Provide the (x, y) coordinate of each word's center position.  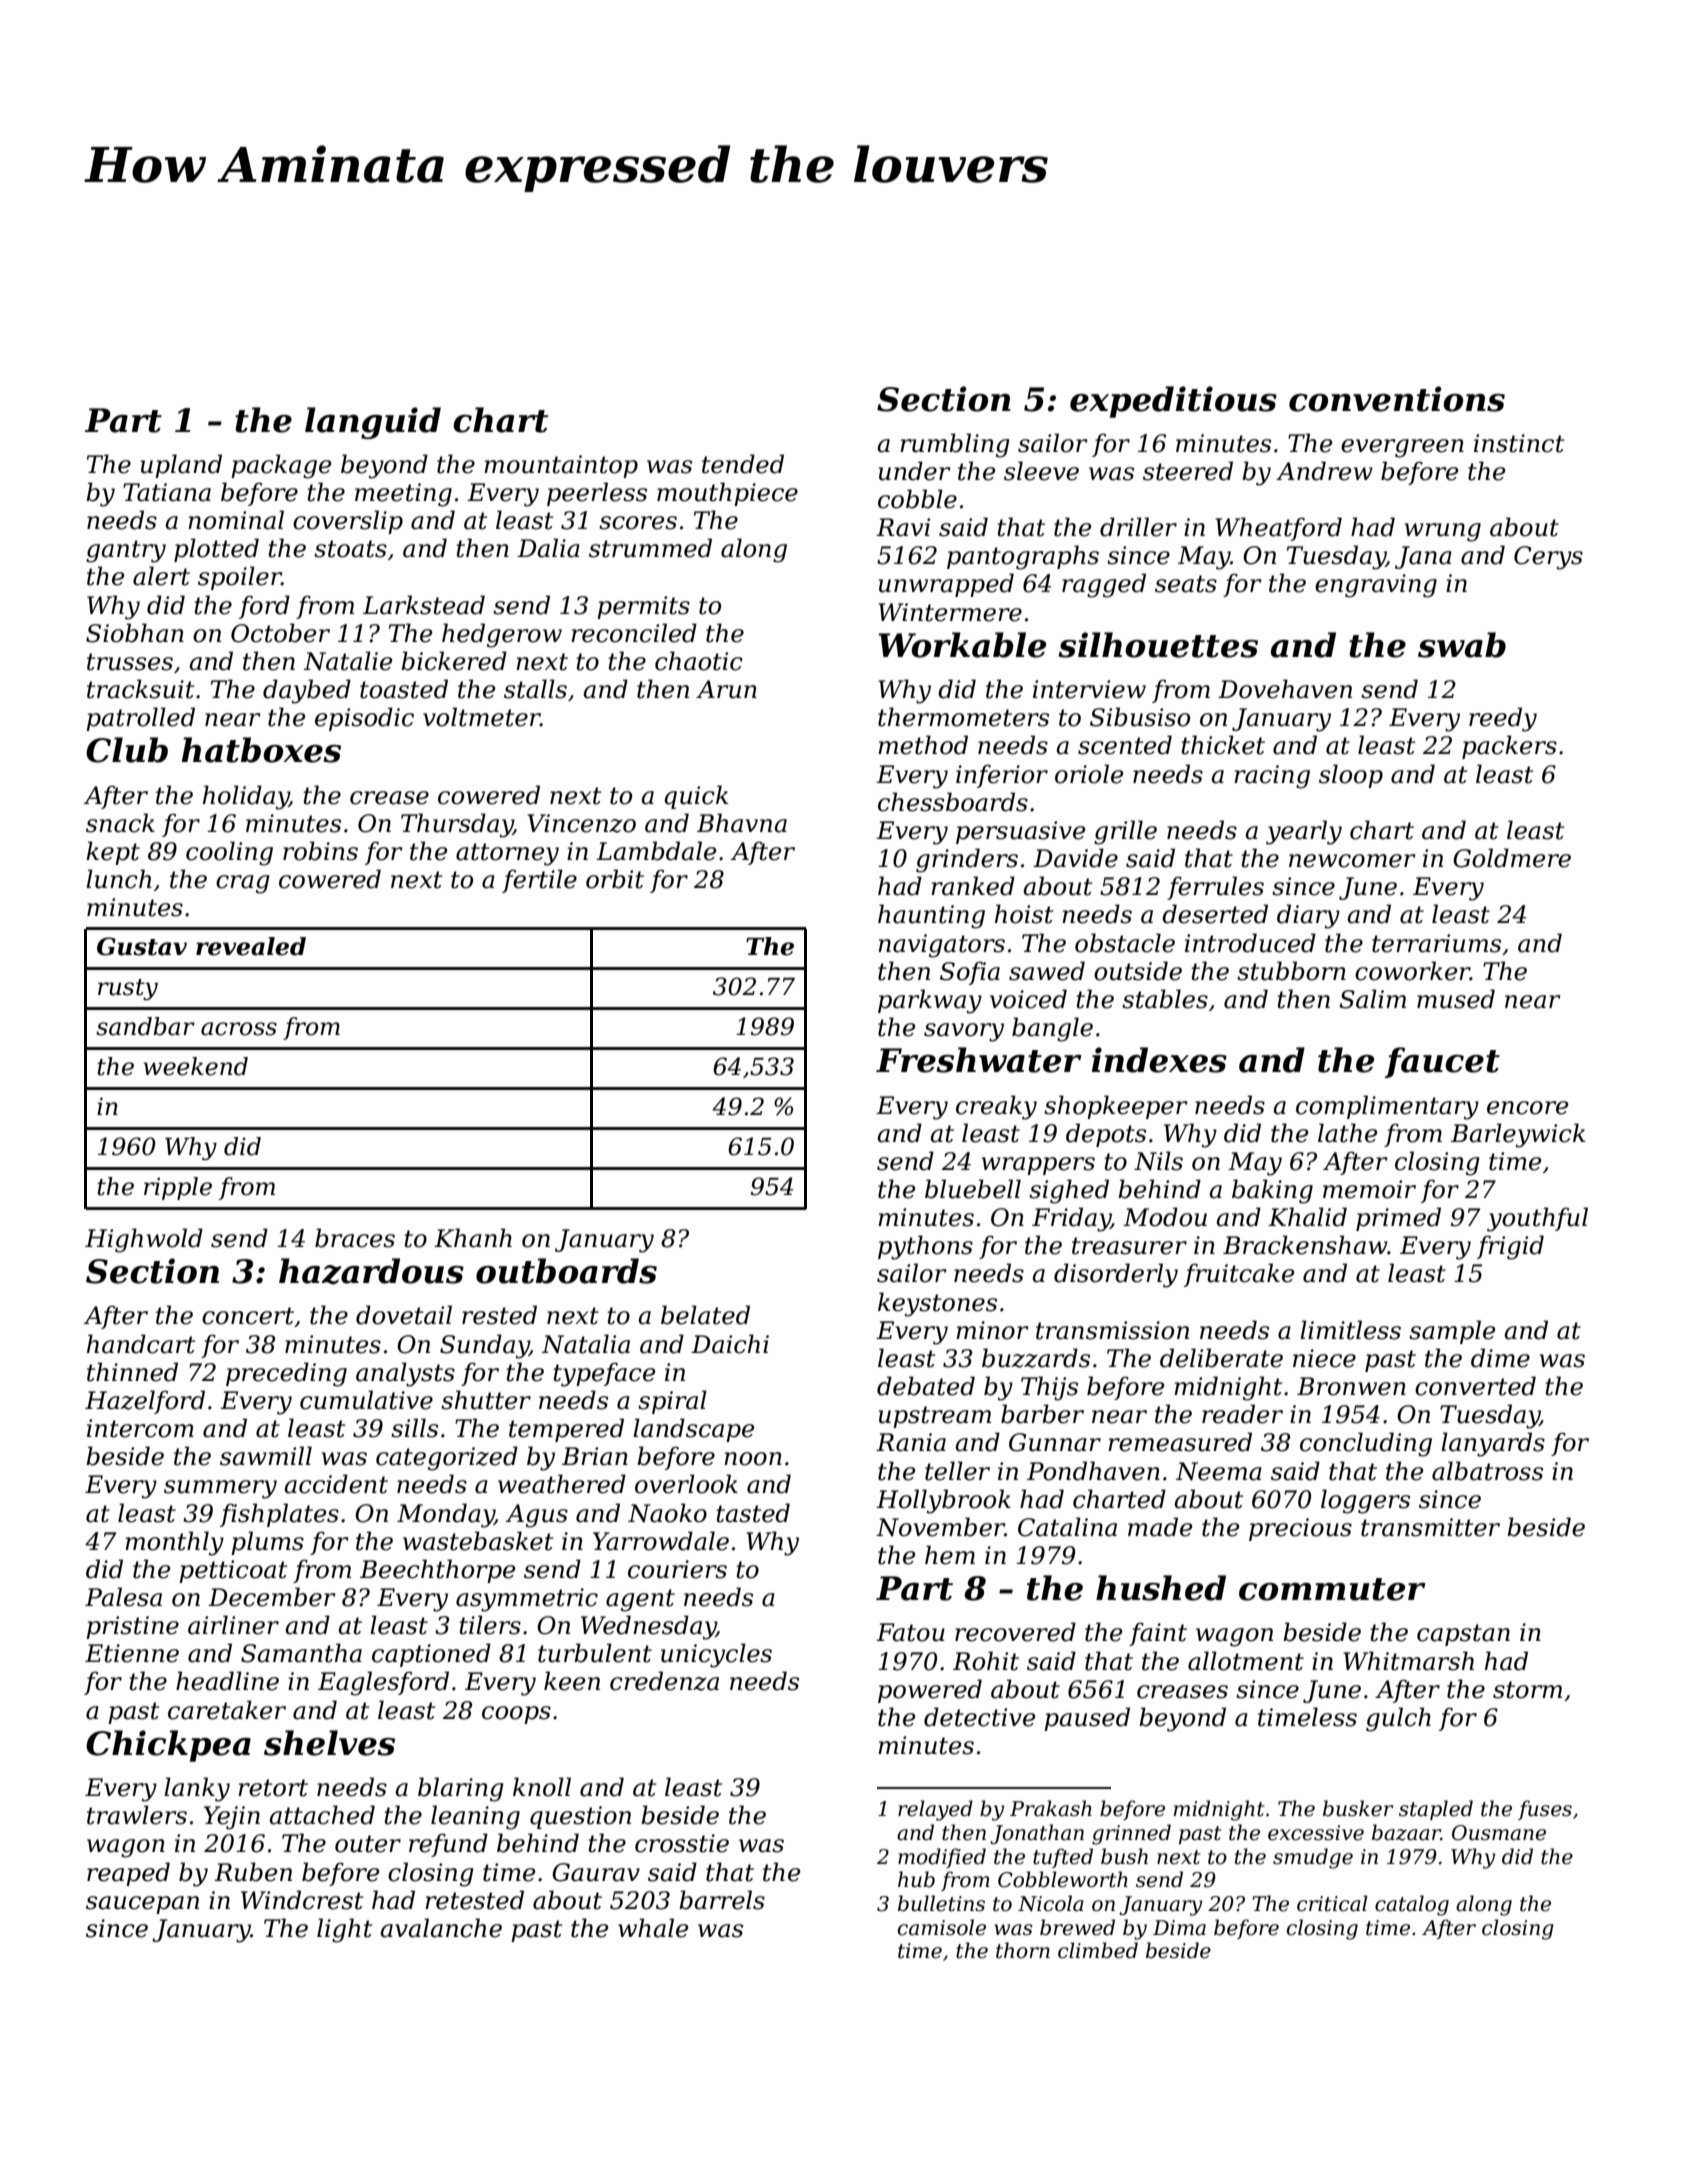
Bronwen (1351, 1386)
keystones (937, 1304)
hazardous (371, 1271)
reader (1242, 1414)
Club (127, 750)
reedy (1503, 719)
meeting (403, 495)
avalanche (441, 1928)
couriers (677, 1569)
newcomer (1352, 861)
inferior (1002, 776)
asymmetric (527, 1600)
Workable (962, 645)
